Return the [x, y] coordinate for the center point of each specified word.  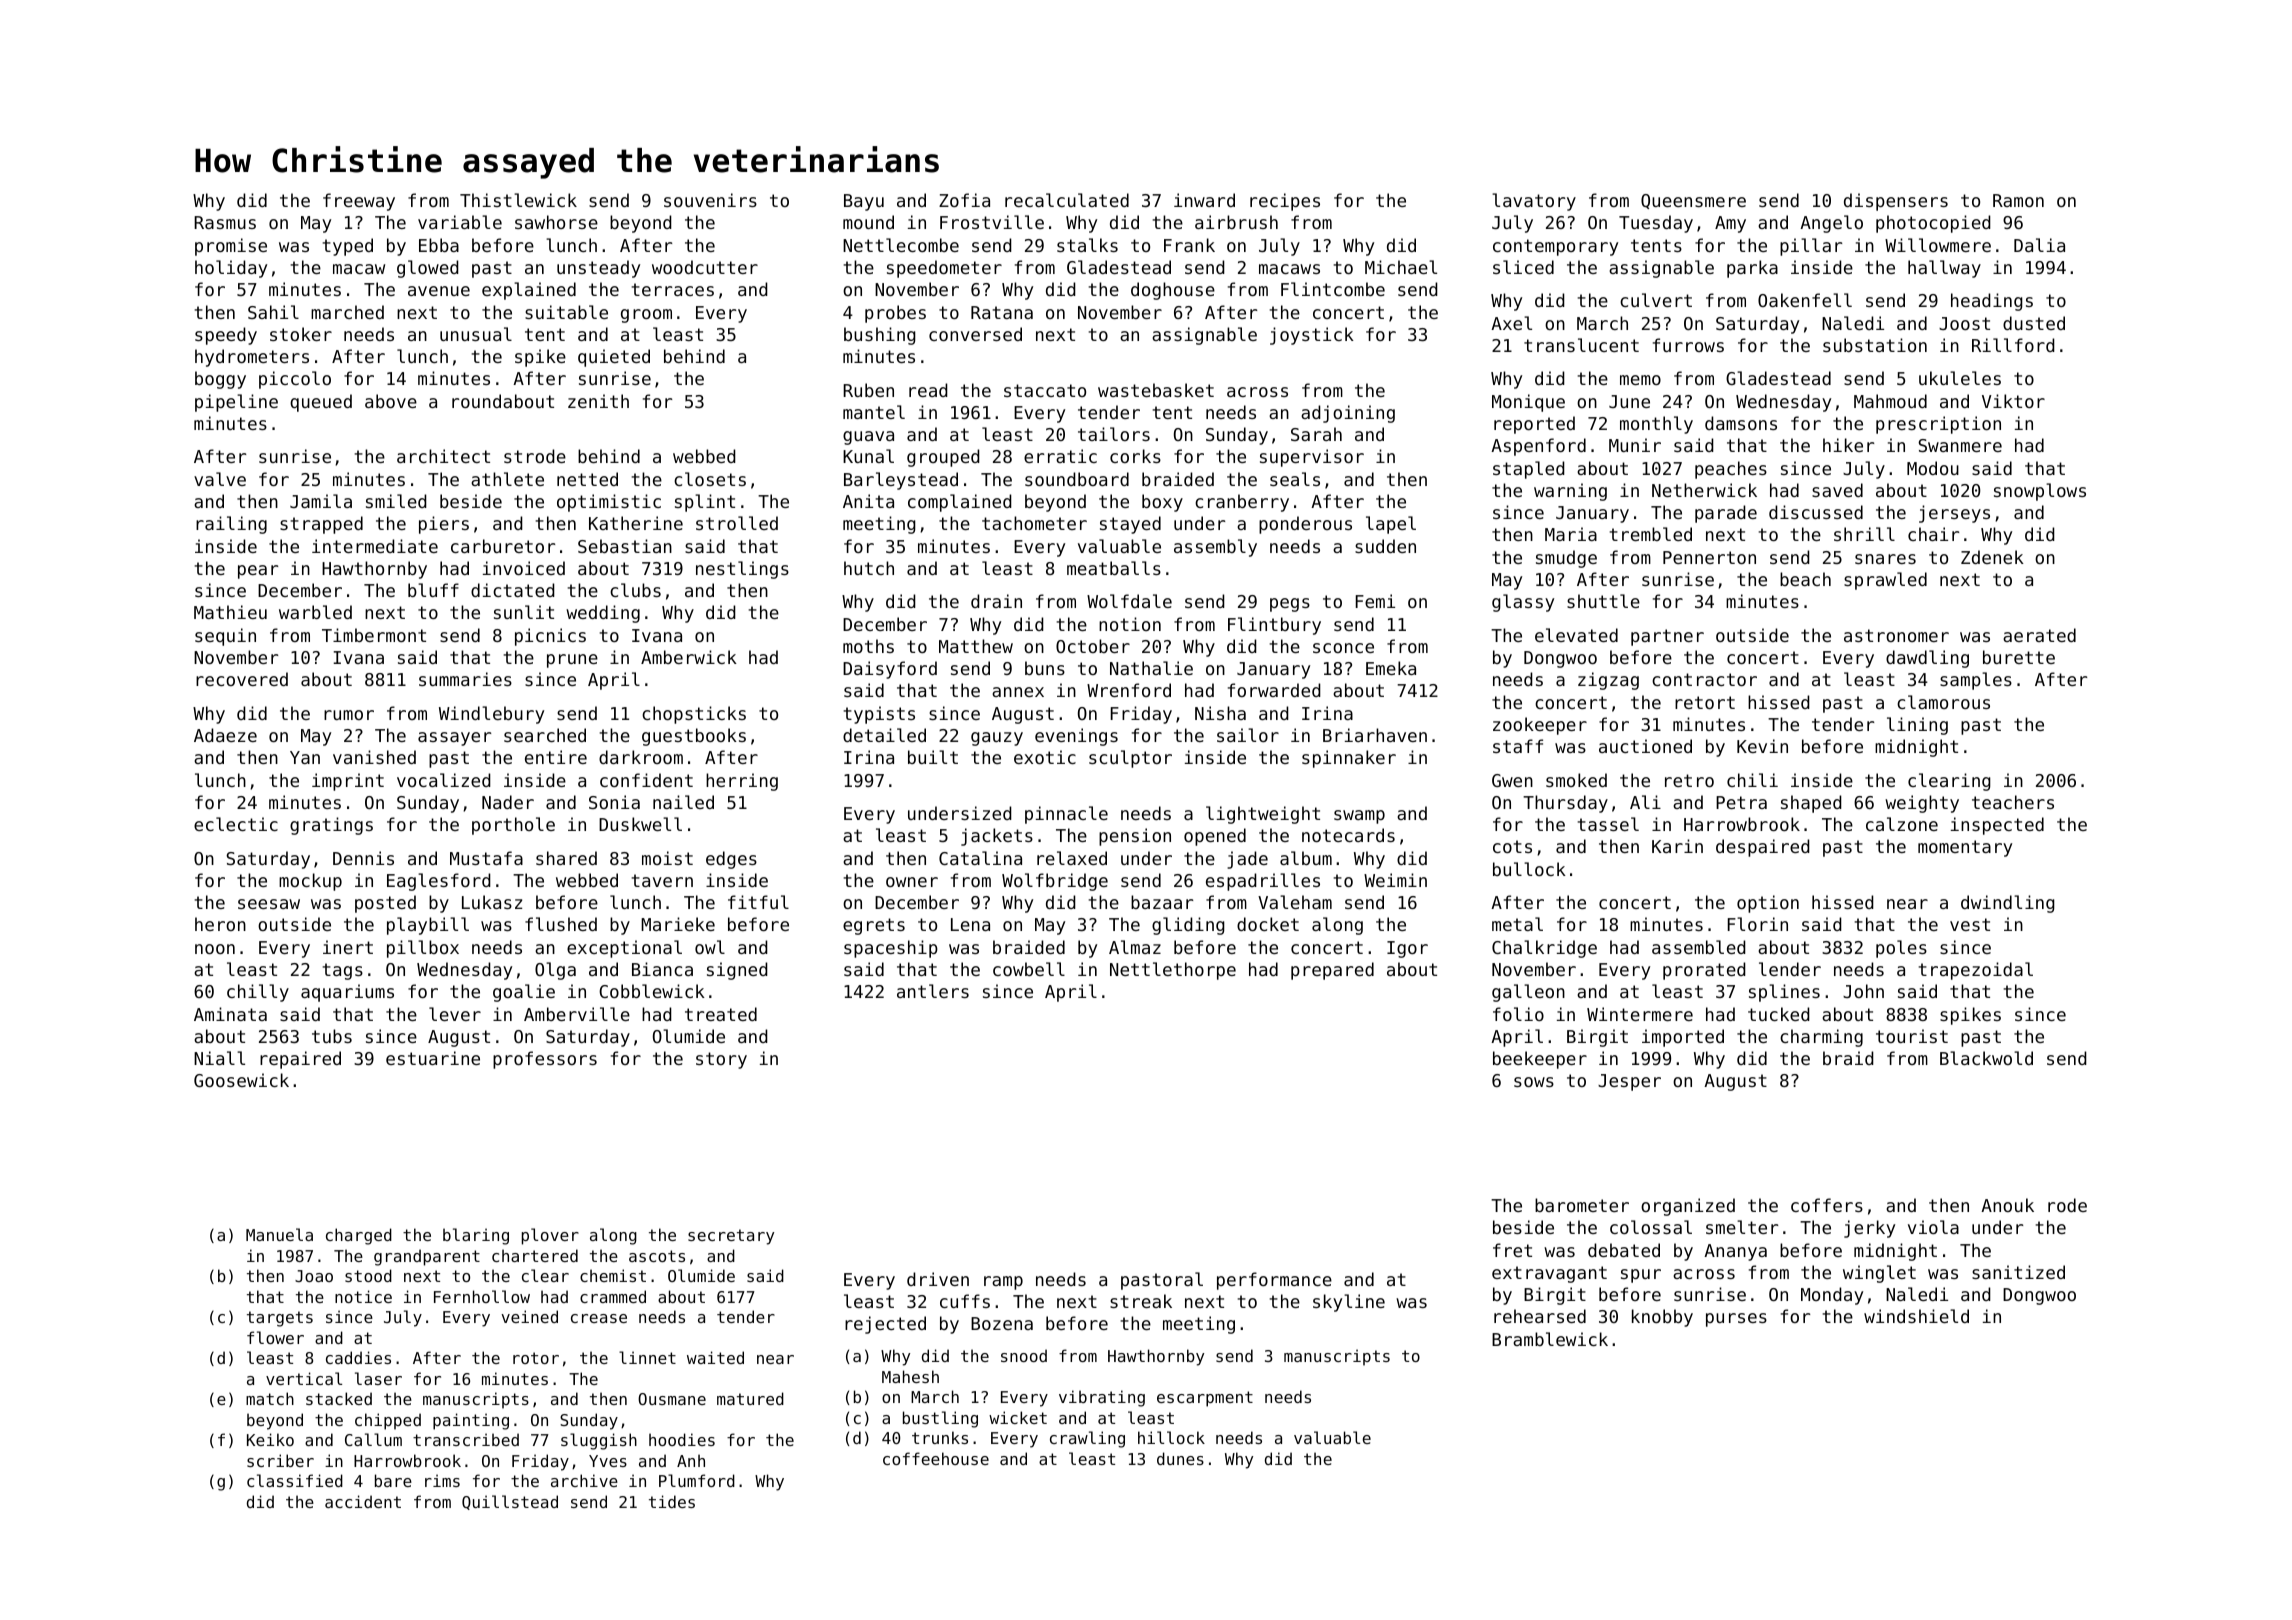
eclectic [236, 824]
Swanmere [1960, 445]
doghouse [1173, 291]
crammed [613, 1296]
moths [868, 646]
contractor [1704, 679]
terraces [673, 289]
